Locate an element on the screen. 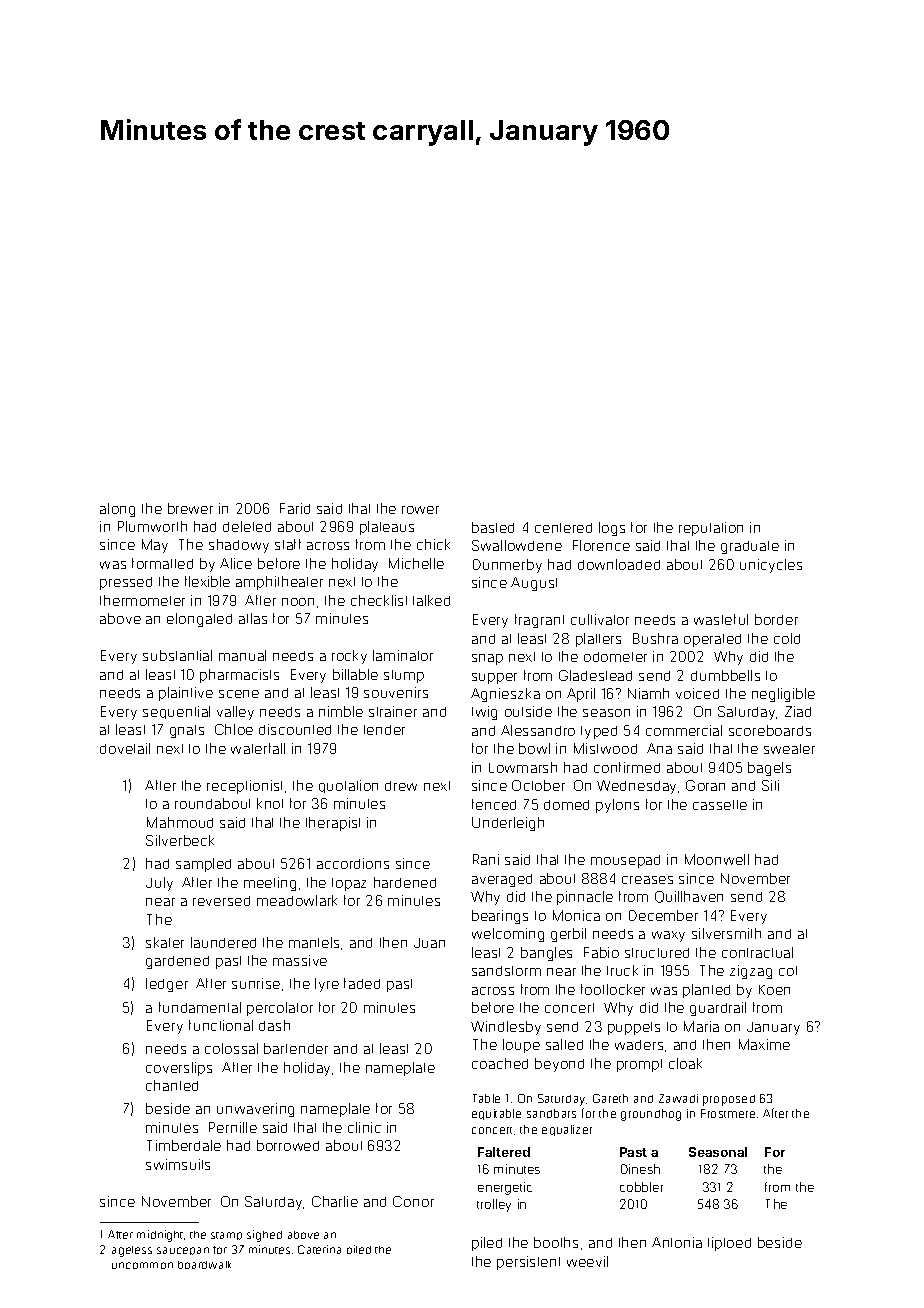 This screenshot has height=1308, width=924. tiptoed is located at coordinates (729, 1244).
